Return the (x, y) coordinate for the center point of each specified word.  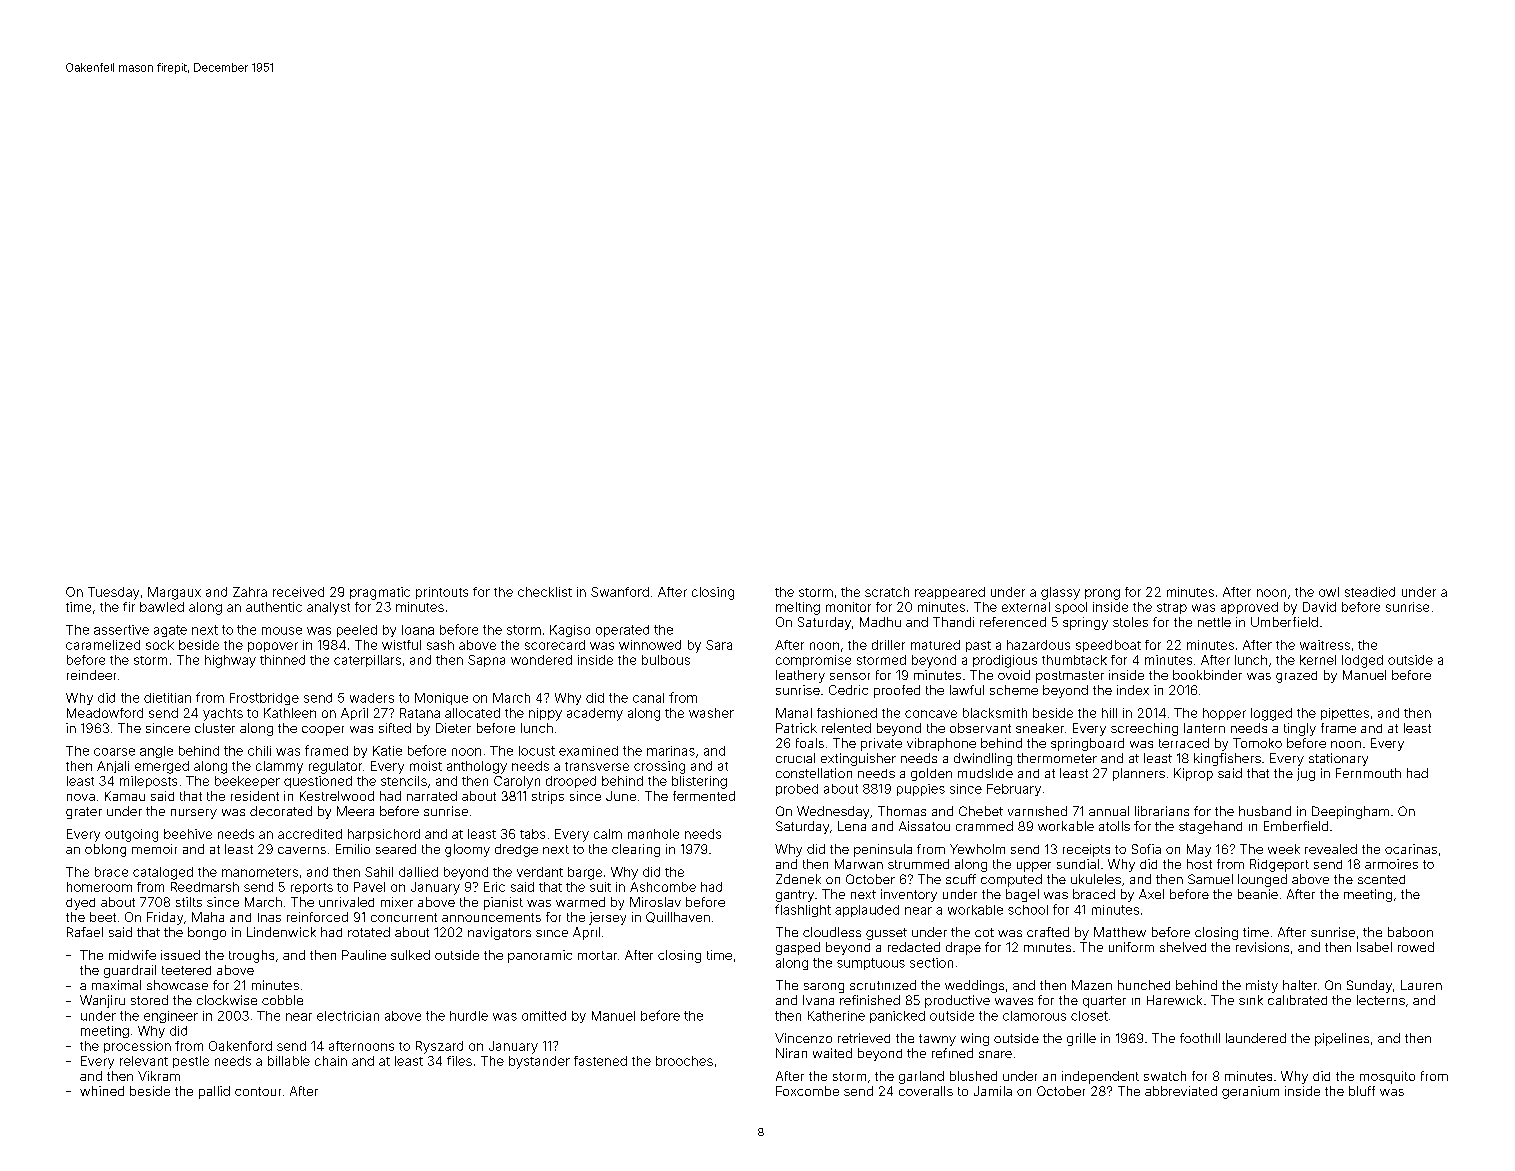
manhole (653, 834)
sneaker (1040, 728)
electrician (348, 1016)
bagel (1022, 895)
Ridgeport (1279, 865)
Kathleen (290, 713)
